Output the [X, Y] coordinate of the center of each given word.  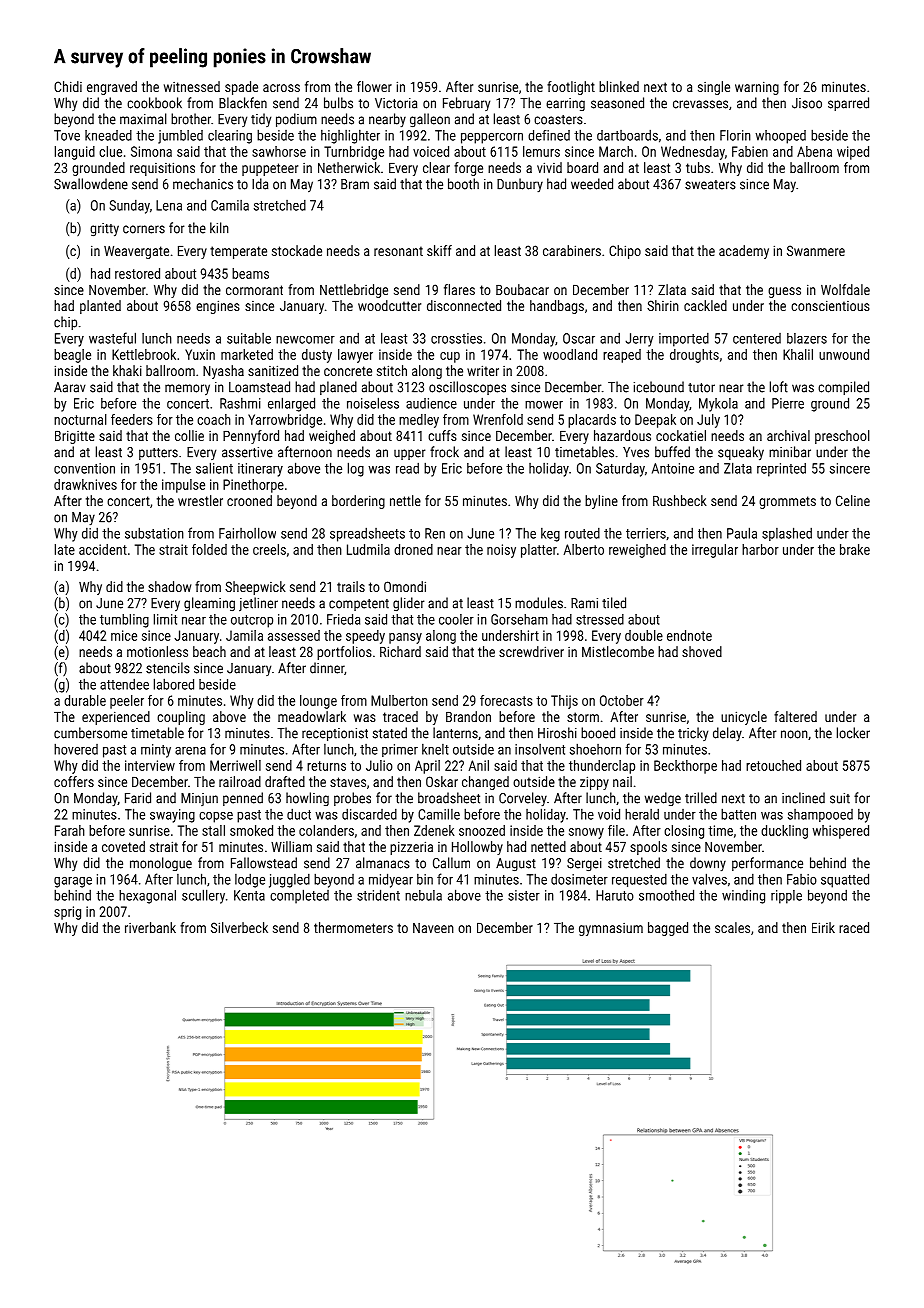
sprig [67, 913]
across [281, 88]
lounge [318, 702]
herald [642, 814]
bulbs [338, 103]
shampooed [820, 815]
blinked [619, 86]
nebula [423, 895]
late [65, 549]
